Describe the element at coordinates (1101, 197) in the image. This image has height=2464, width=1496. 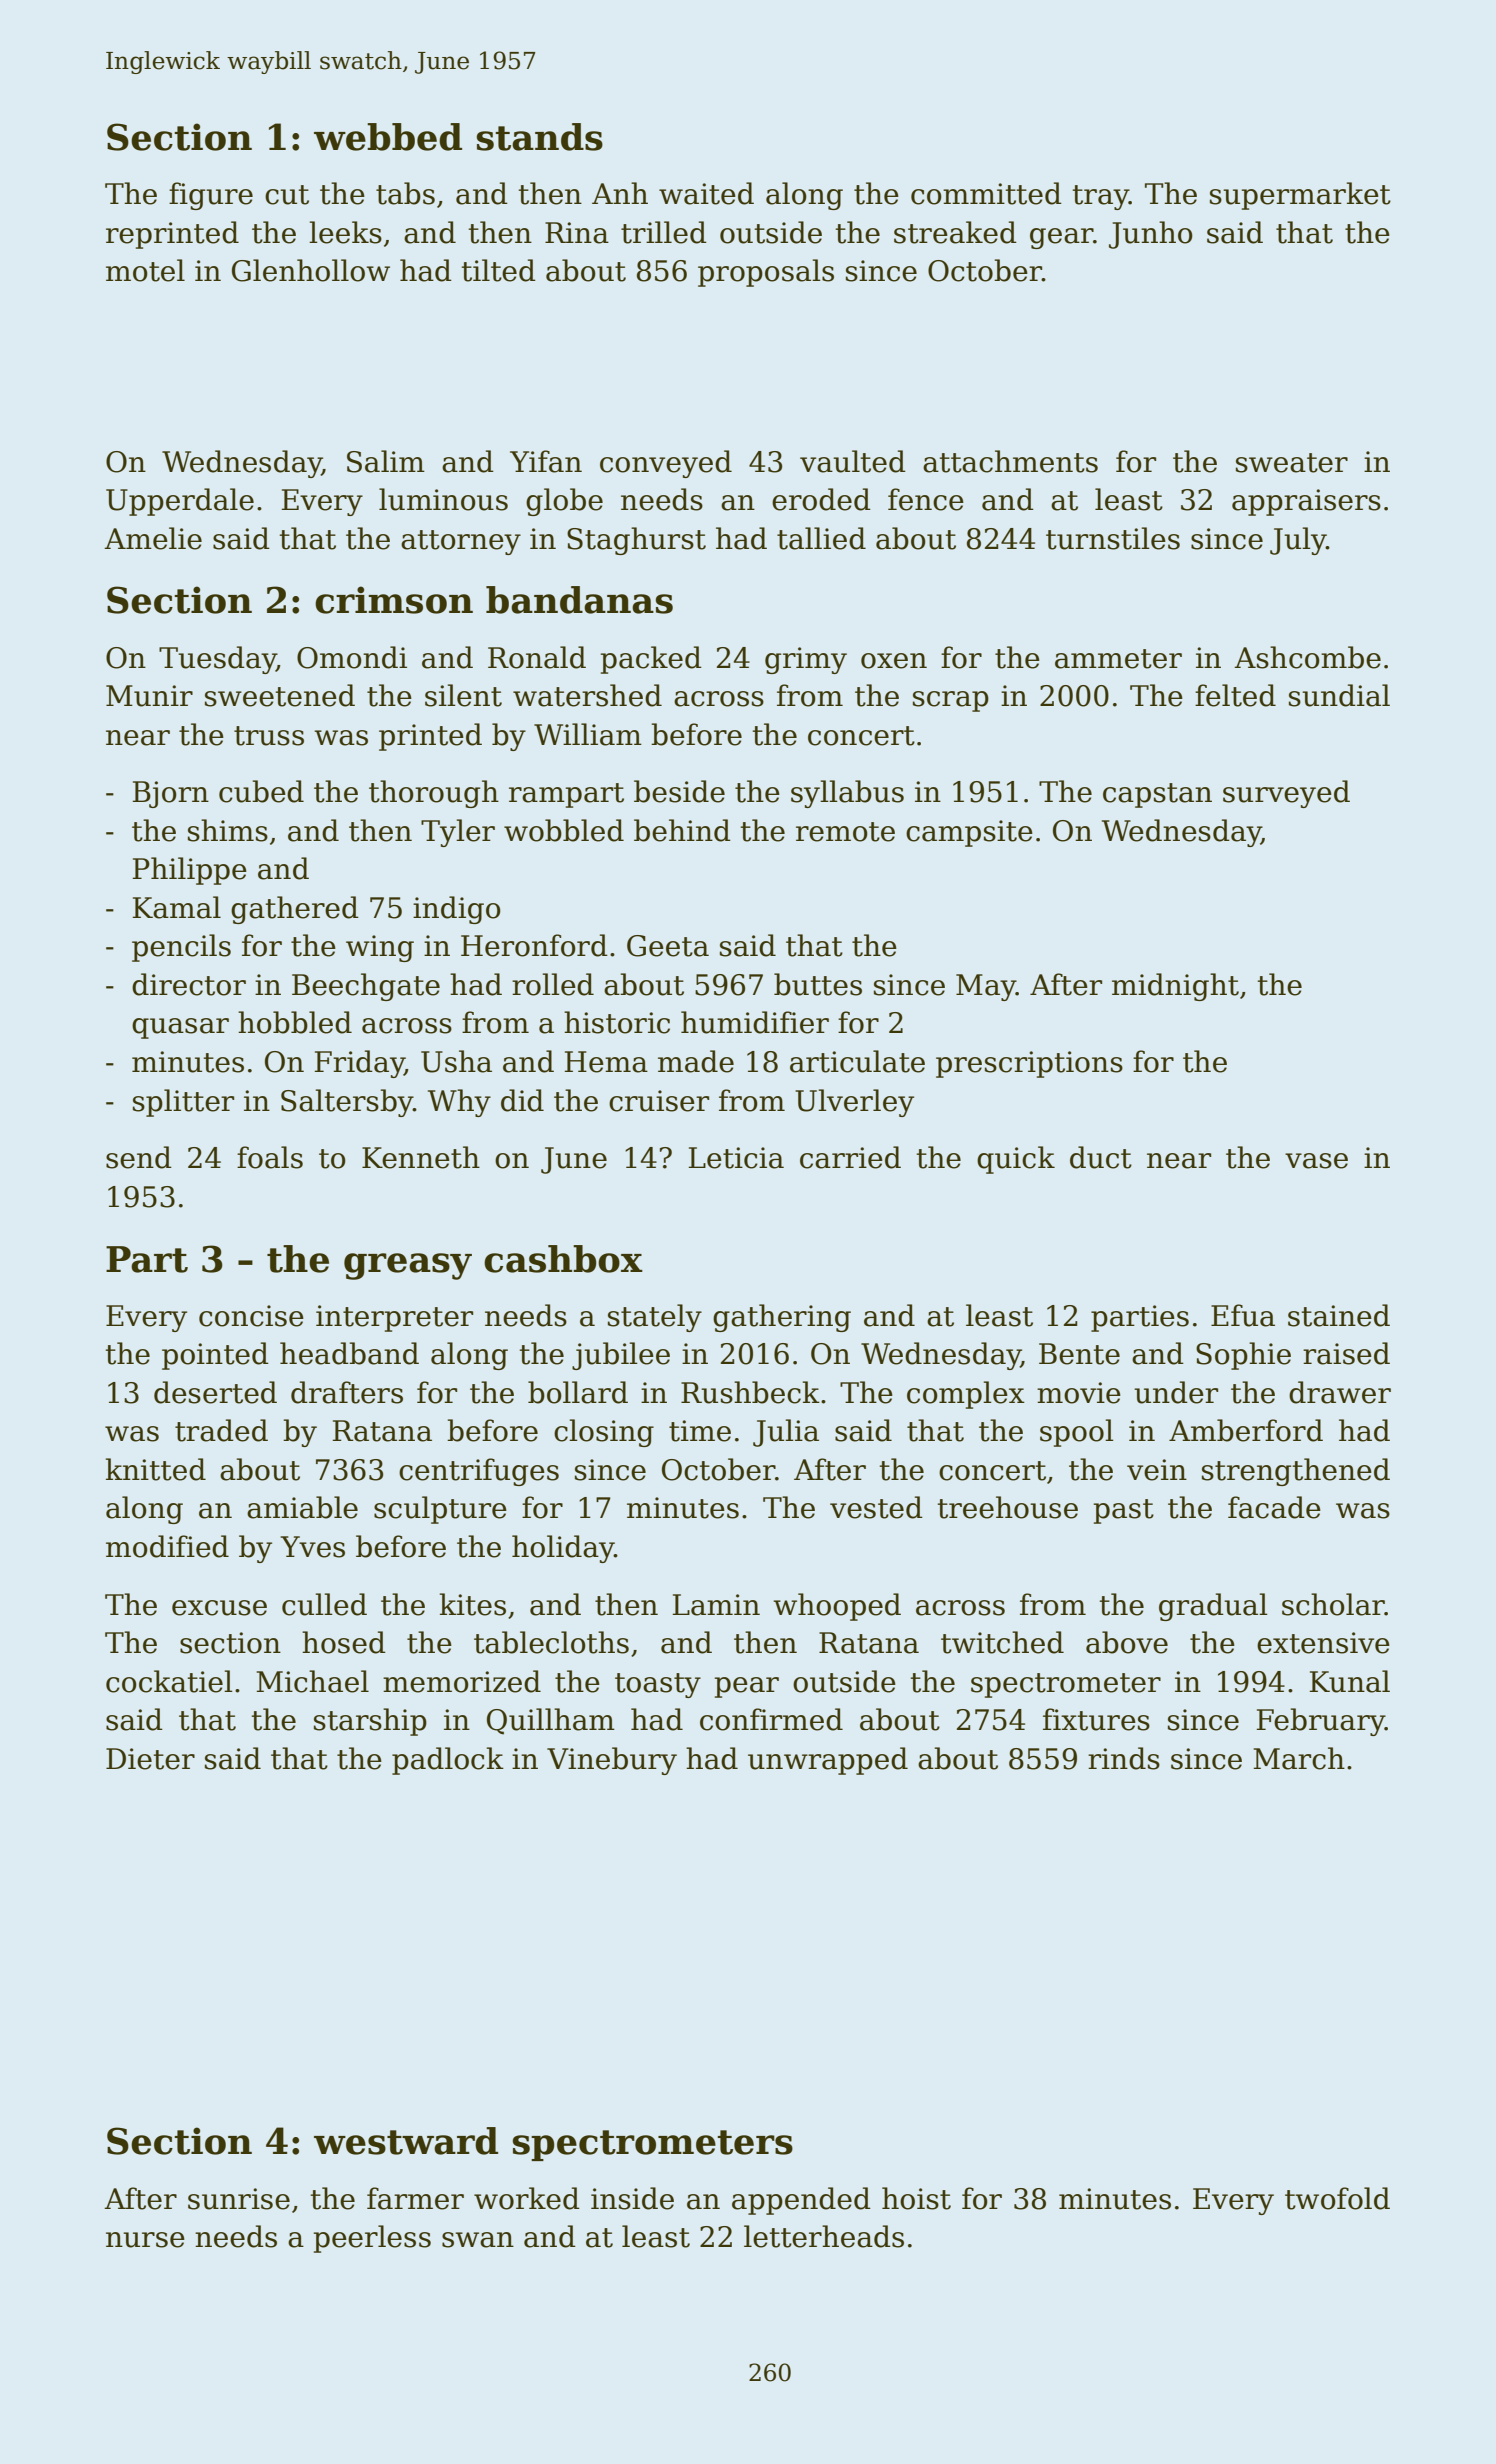
I see `tray` at that location.
